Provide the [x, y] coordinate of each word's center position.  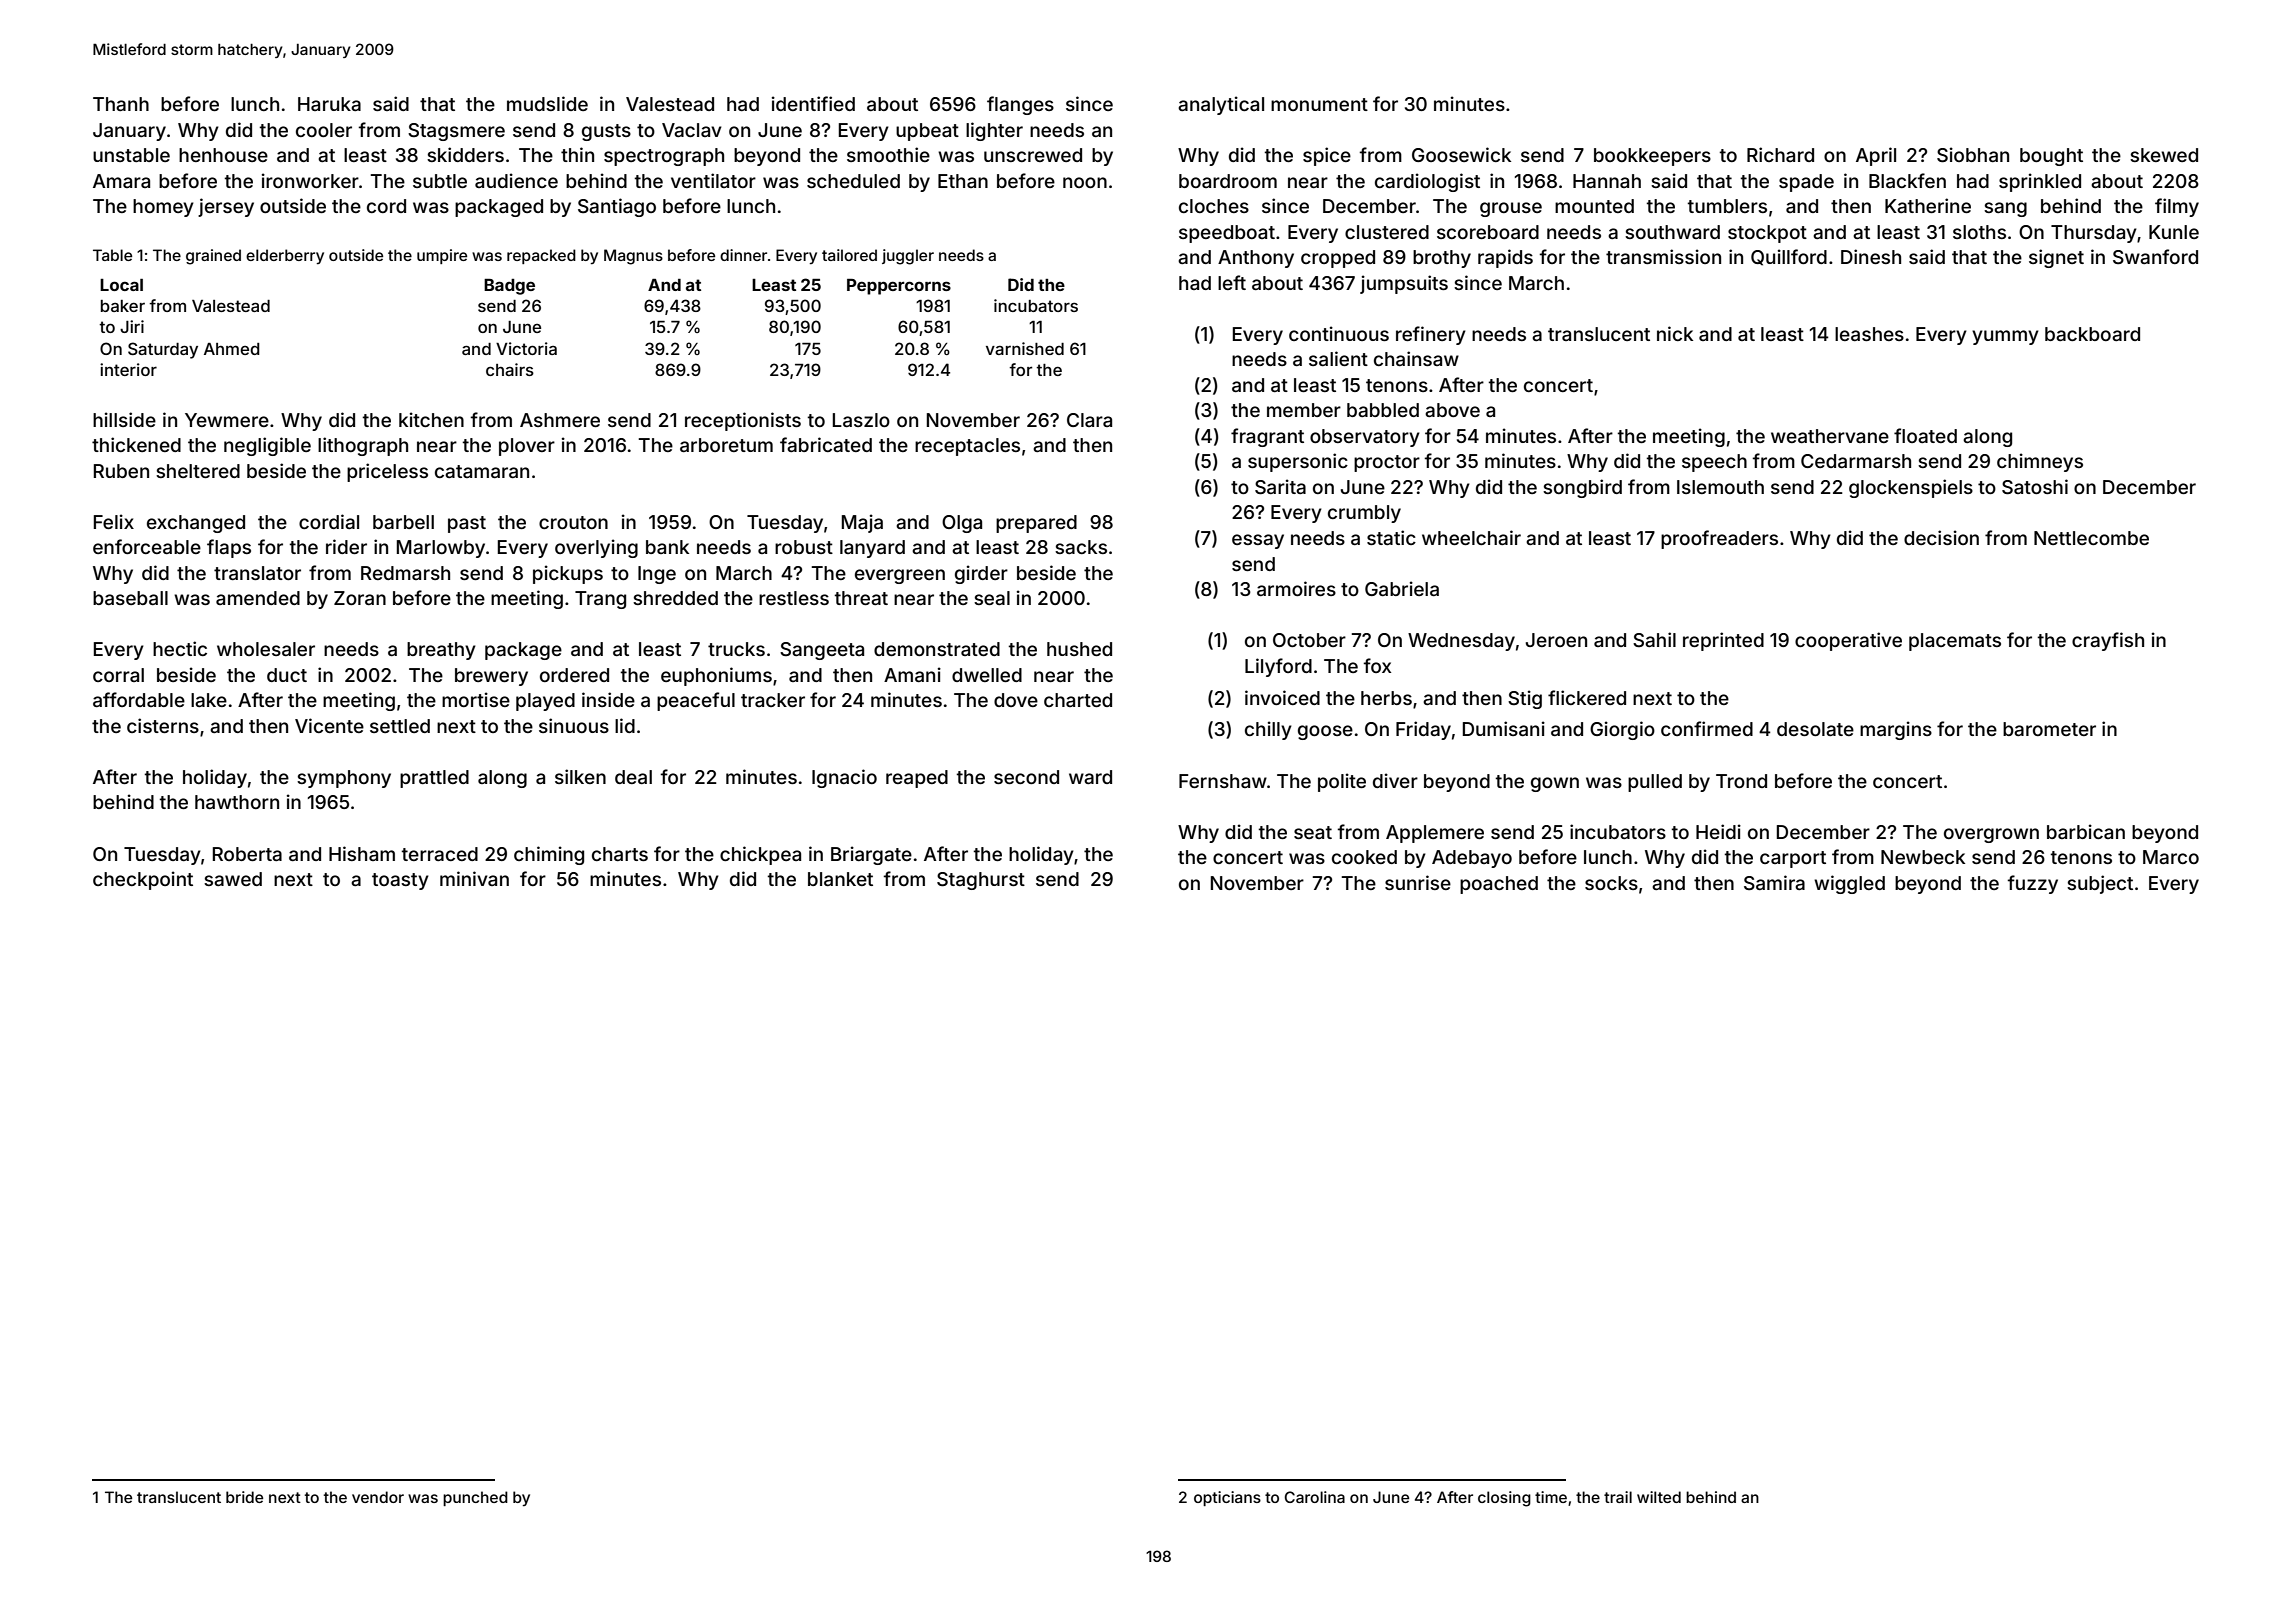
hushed [1079, 649]
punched [475, 1498]
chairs [510, 369]
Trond [1741, 781]
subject [2100, 884]
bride [244, 1497]
